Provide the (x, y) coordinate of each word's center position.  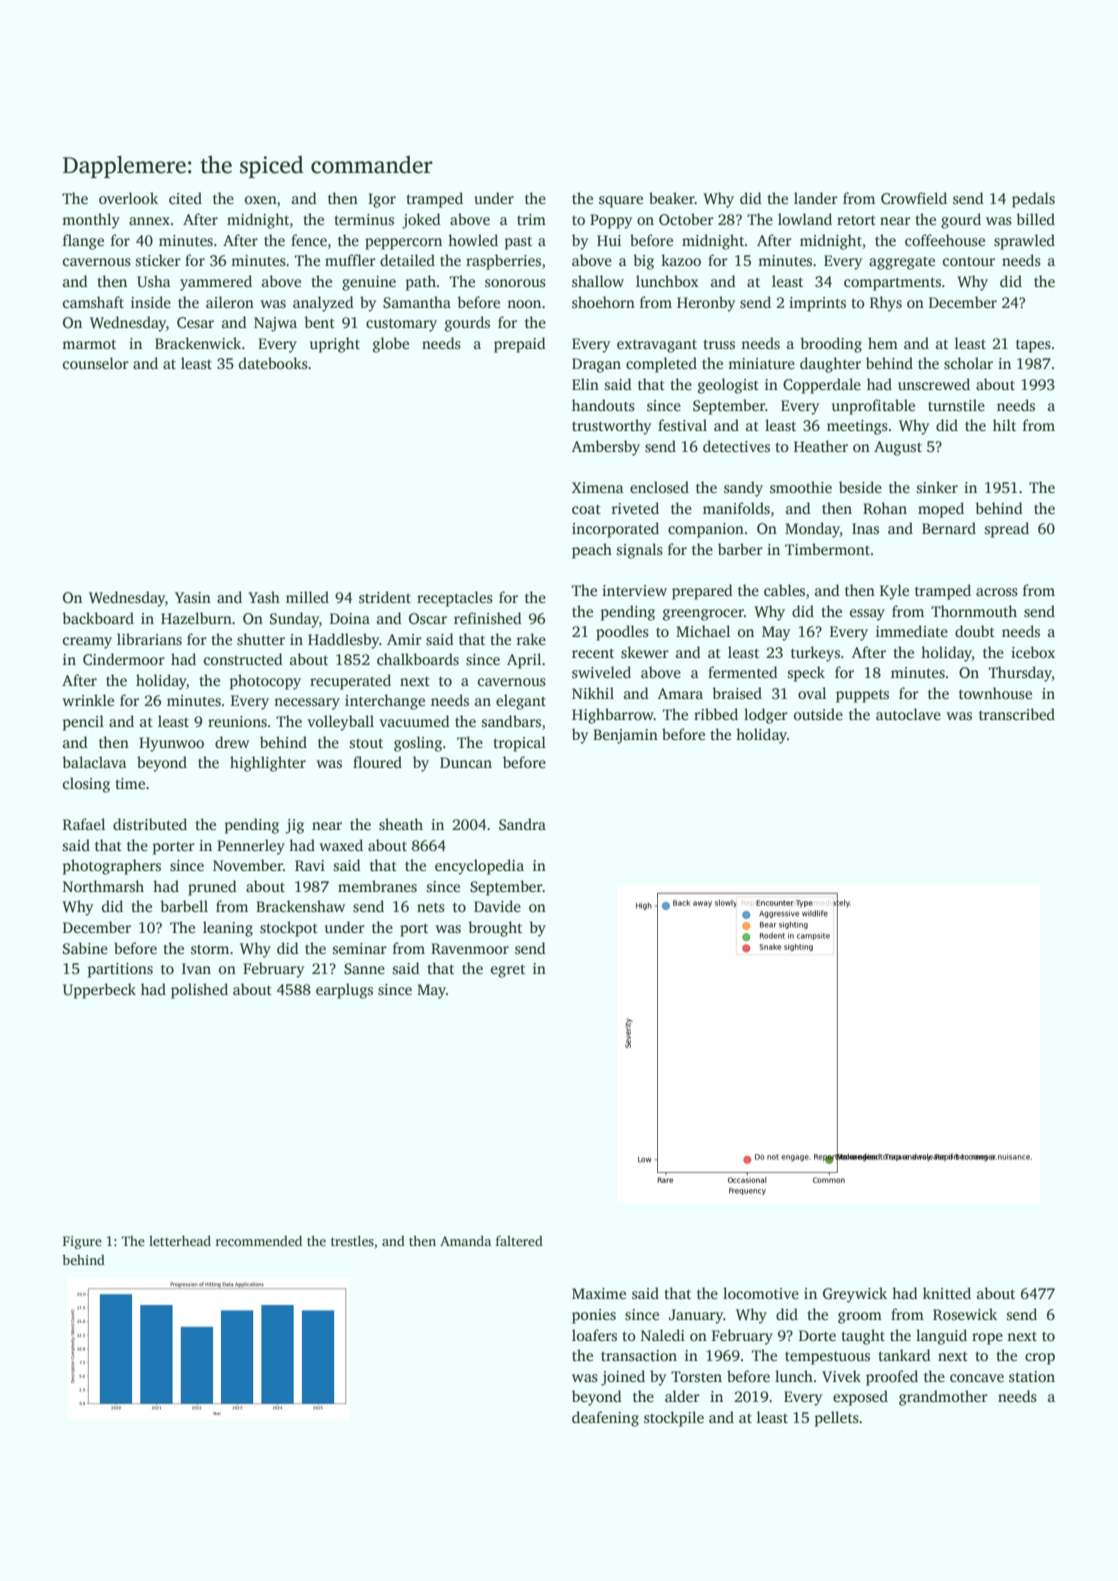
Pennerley (251, 847)
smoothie (801, 487)
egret (508, 971)
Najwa (275, 324)
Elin (585, 384)
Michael (703, 631)
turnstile (956, 405)
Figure (82, 1242)
